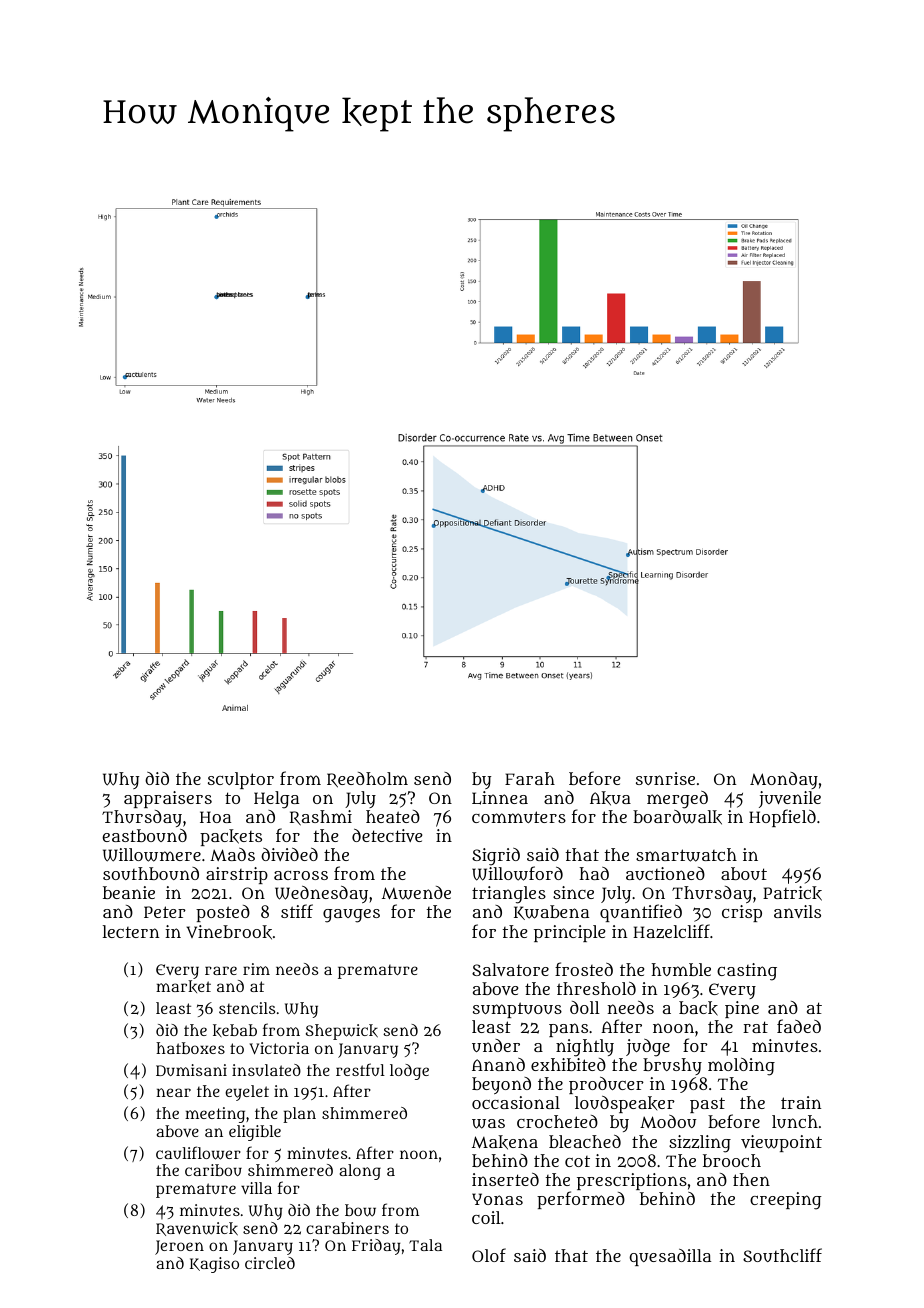  Describe the element at coordinates (584, 969) in the document. I see `frosted` at that location.
